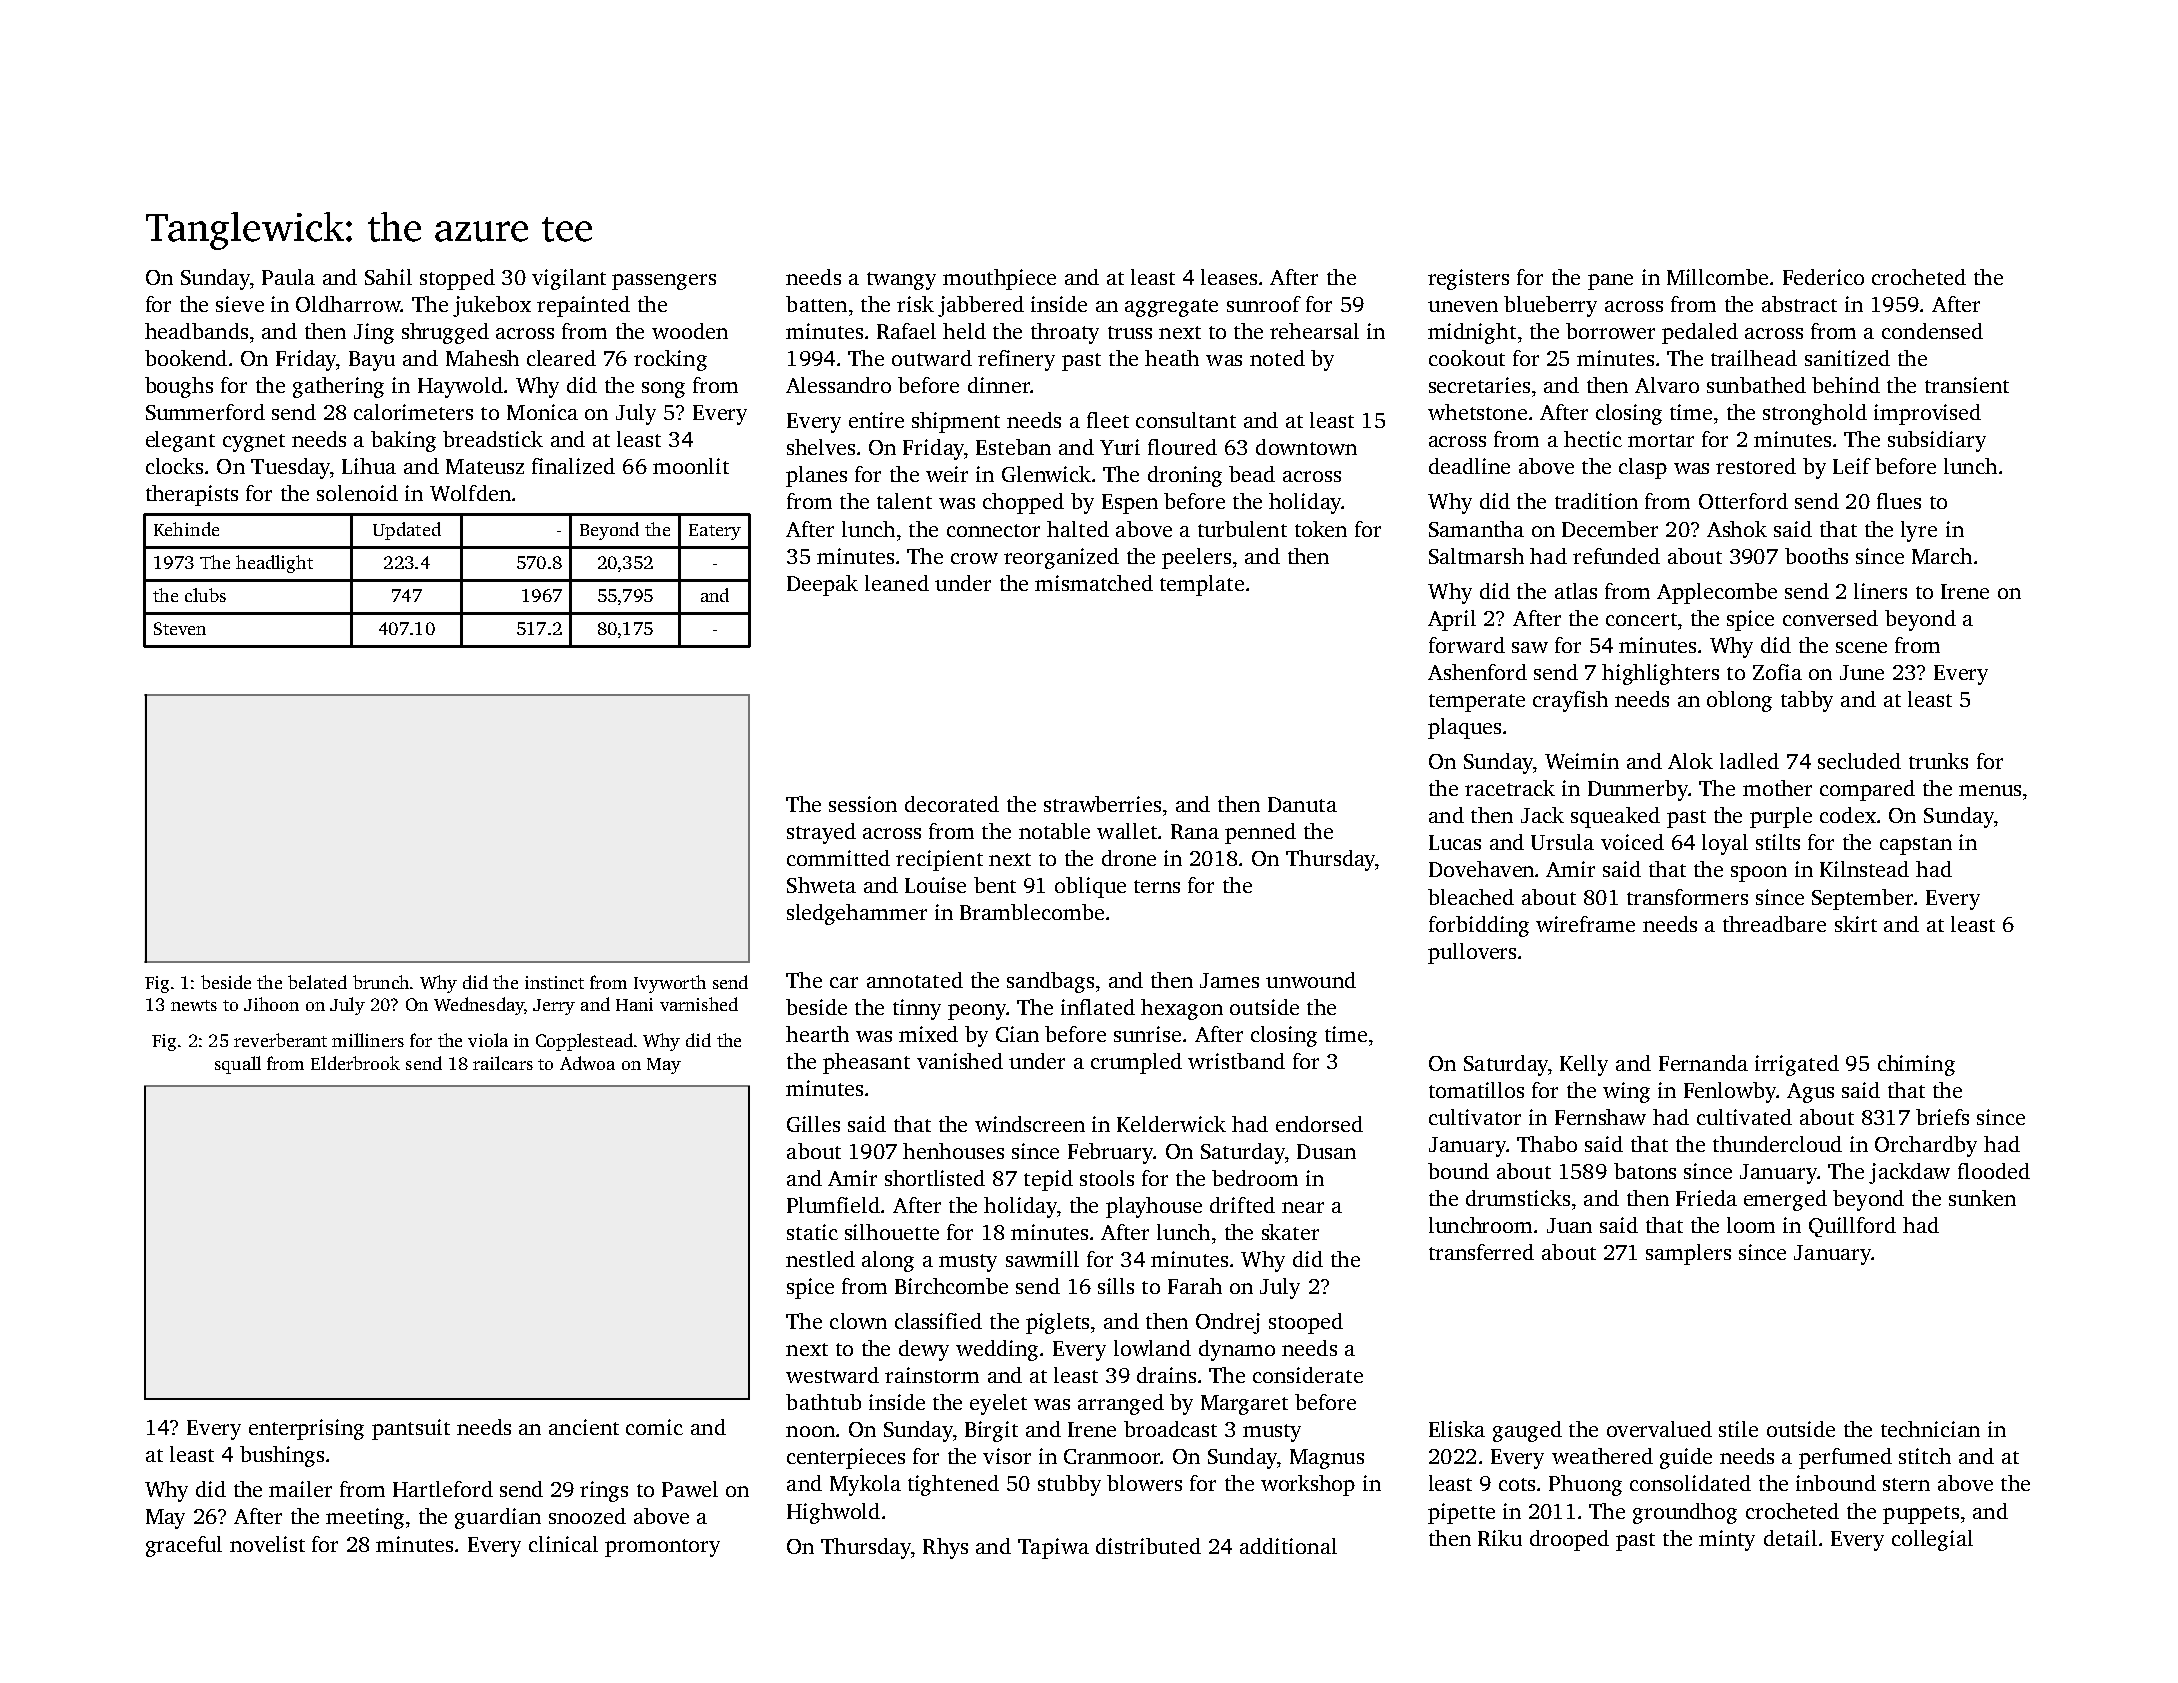 The image size is (2178, 1683). I want to click on bleached, so click(1471, 897).
